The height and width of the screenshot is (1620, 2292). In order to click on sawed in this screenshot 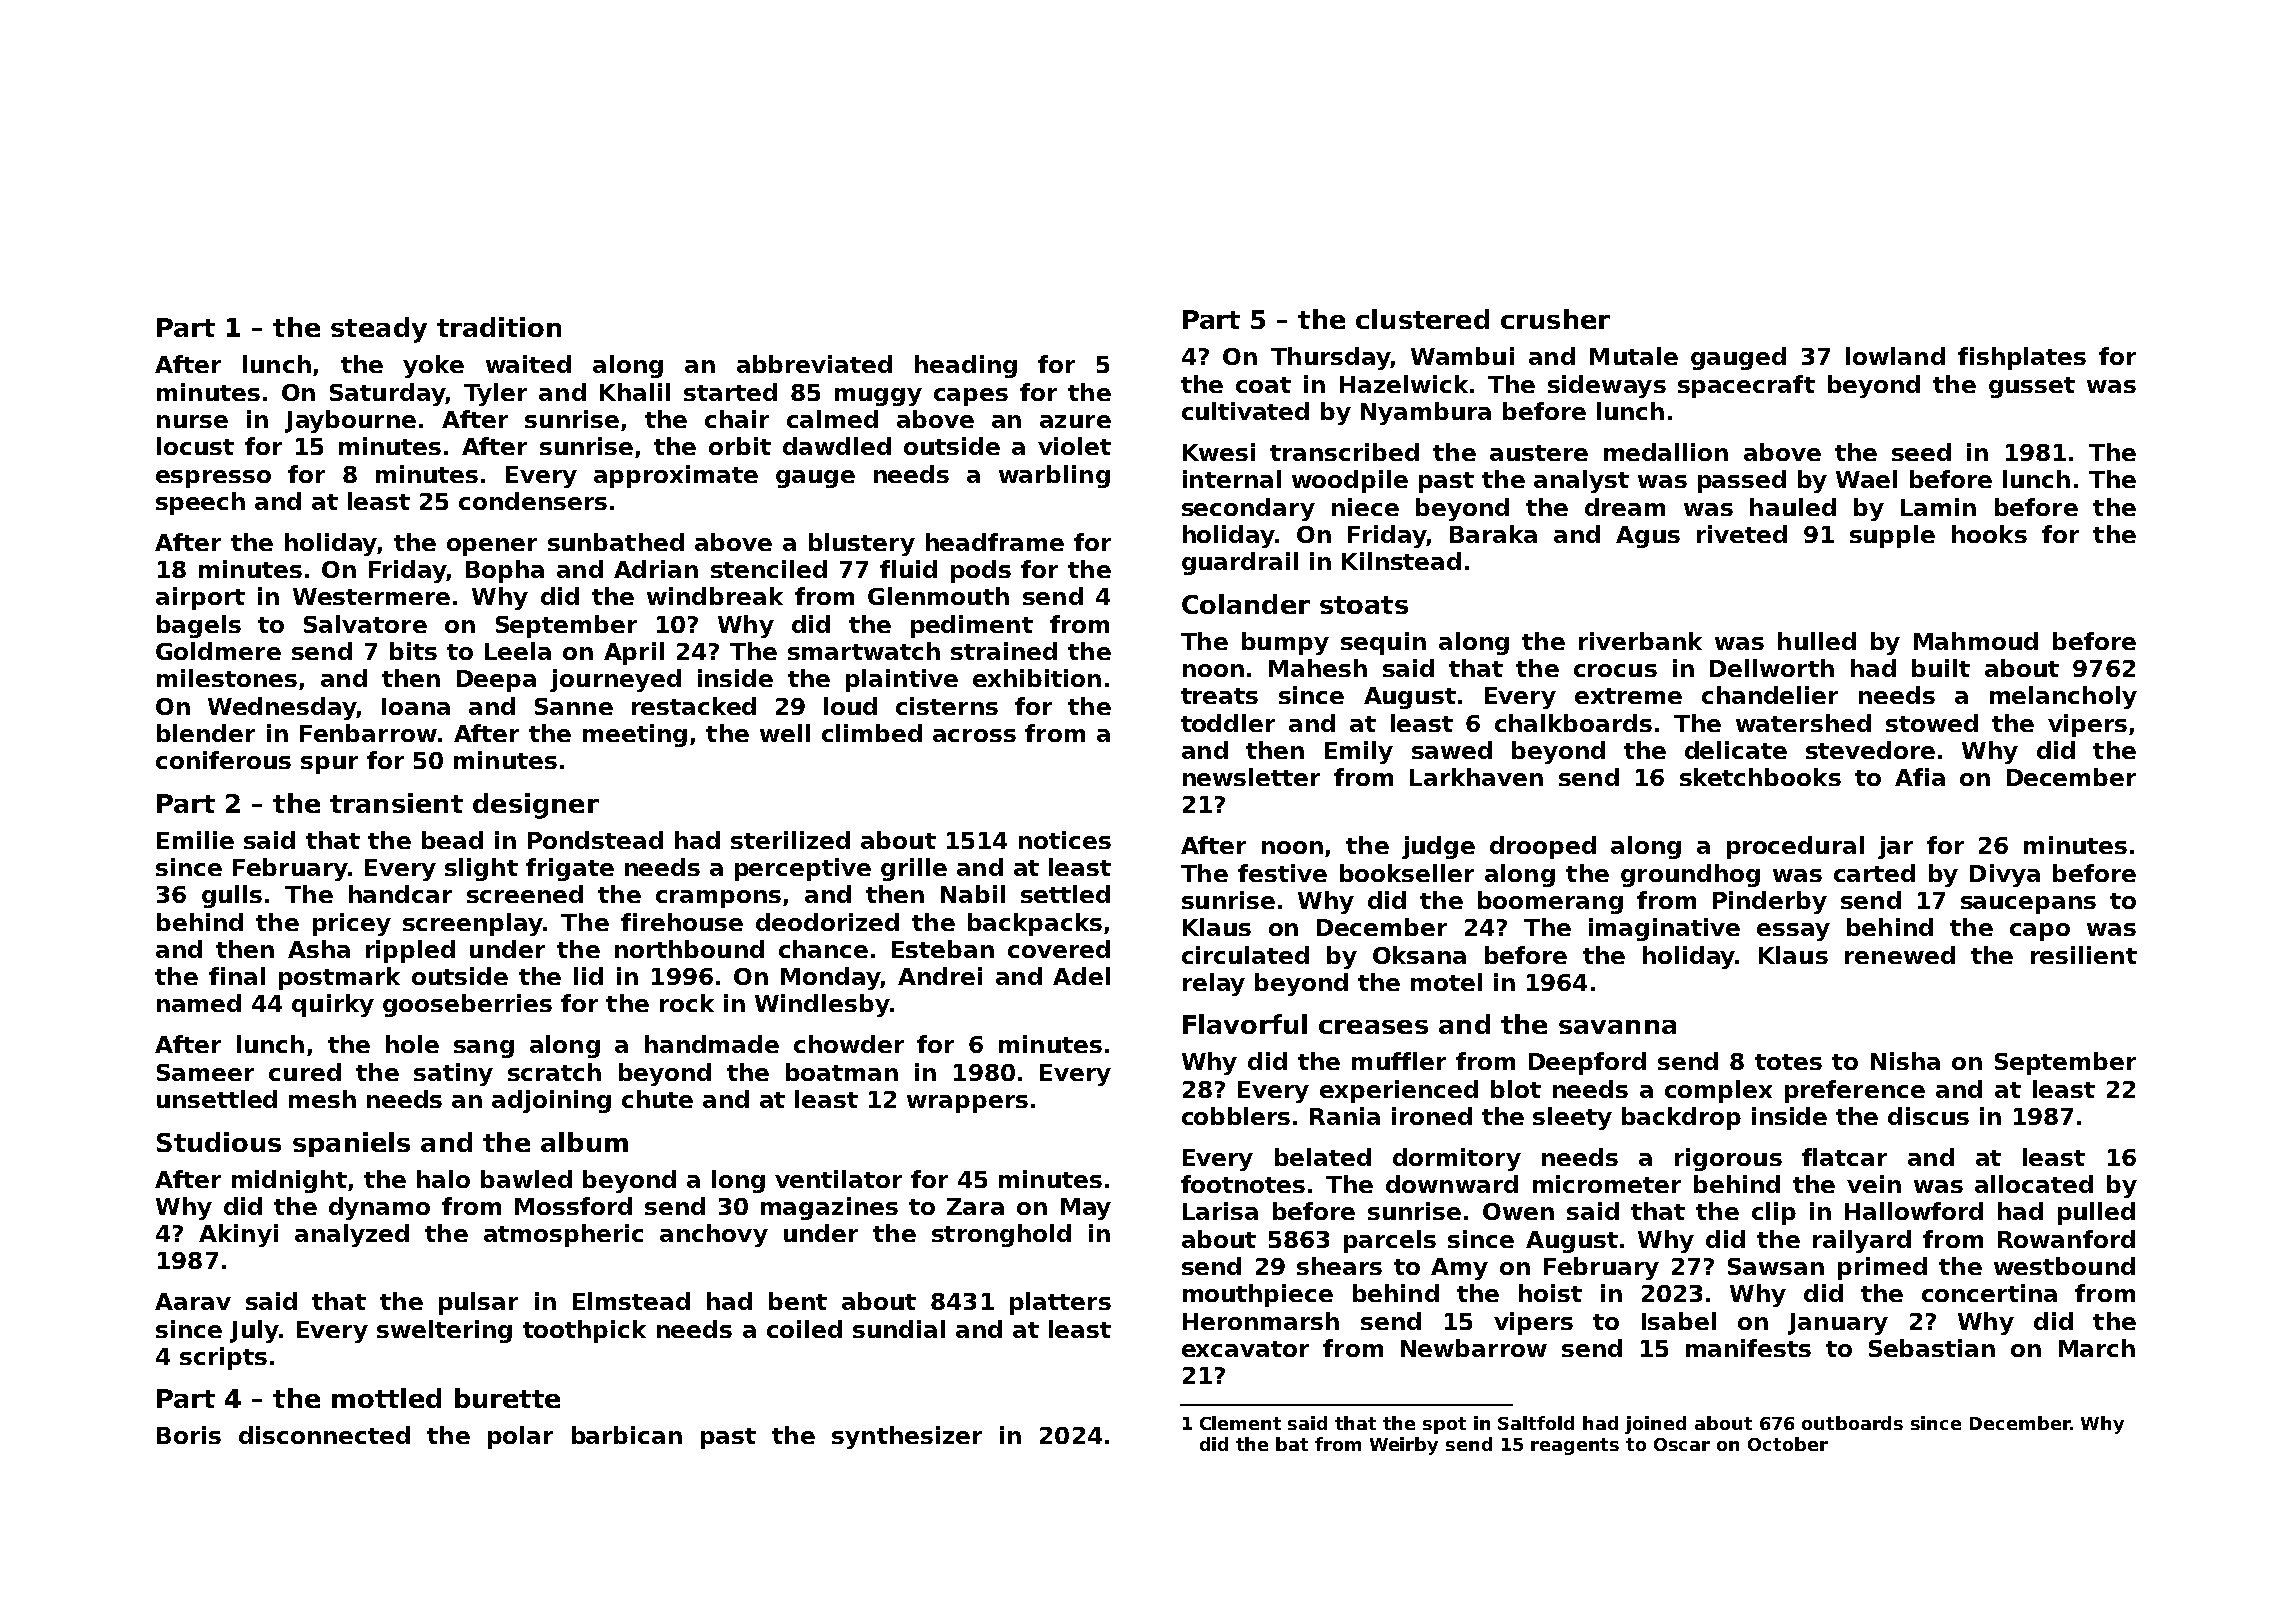, I will do `click(1452, 750)`.
